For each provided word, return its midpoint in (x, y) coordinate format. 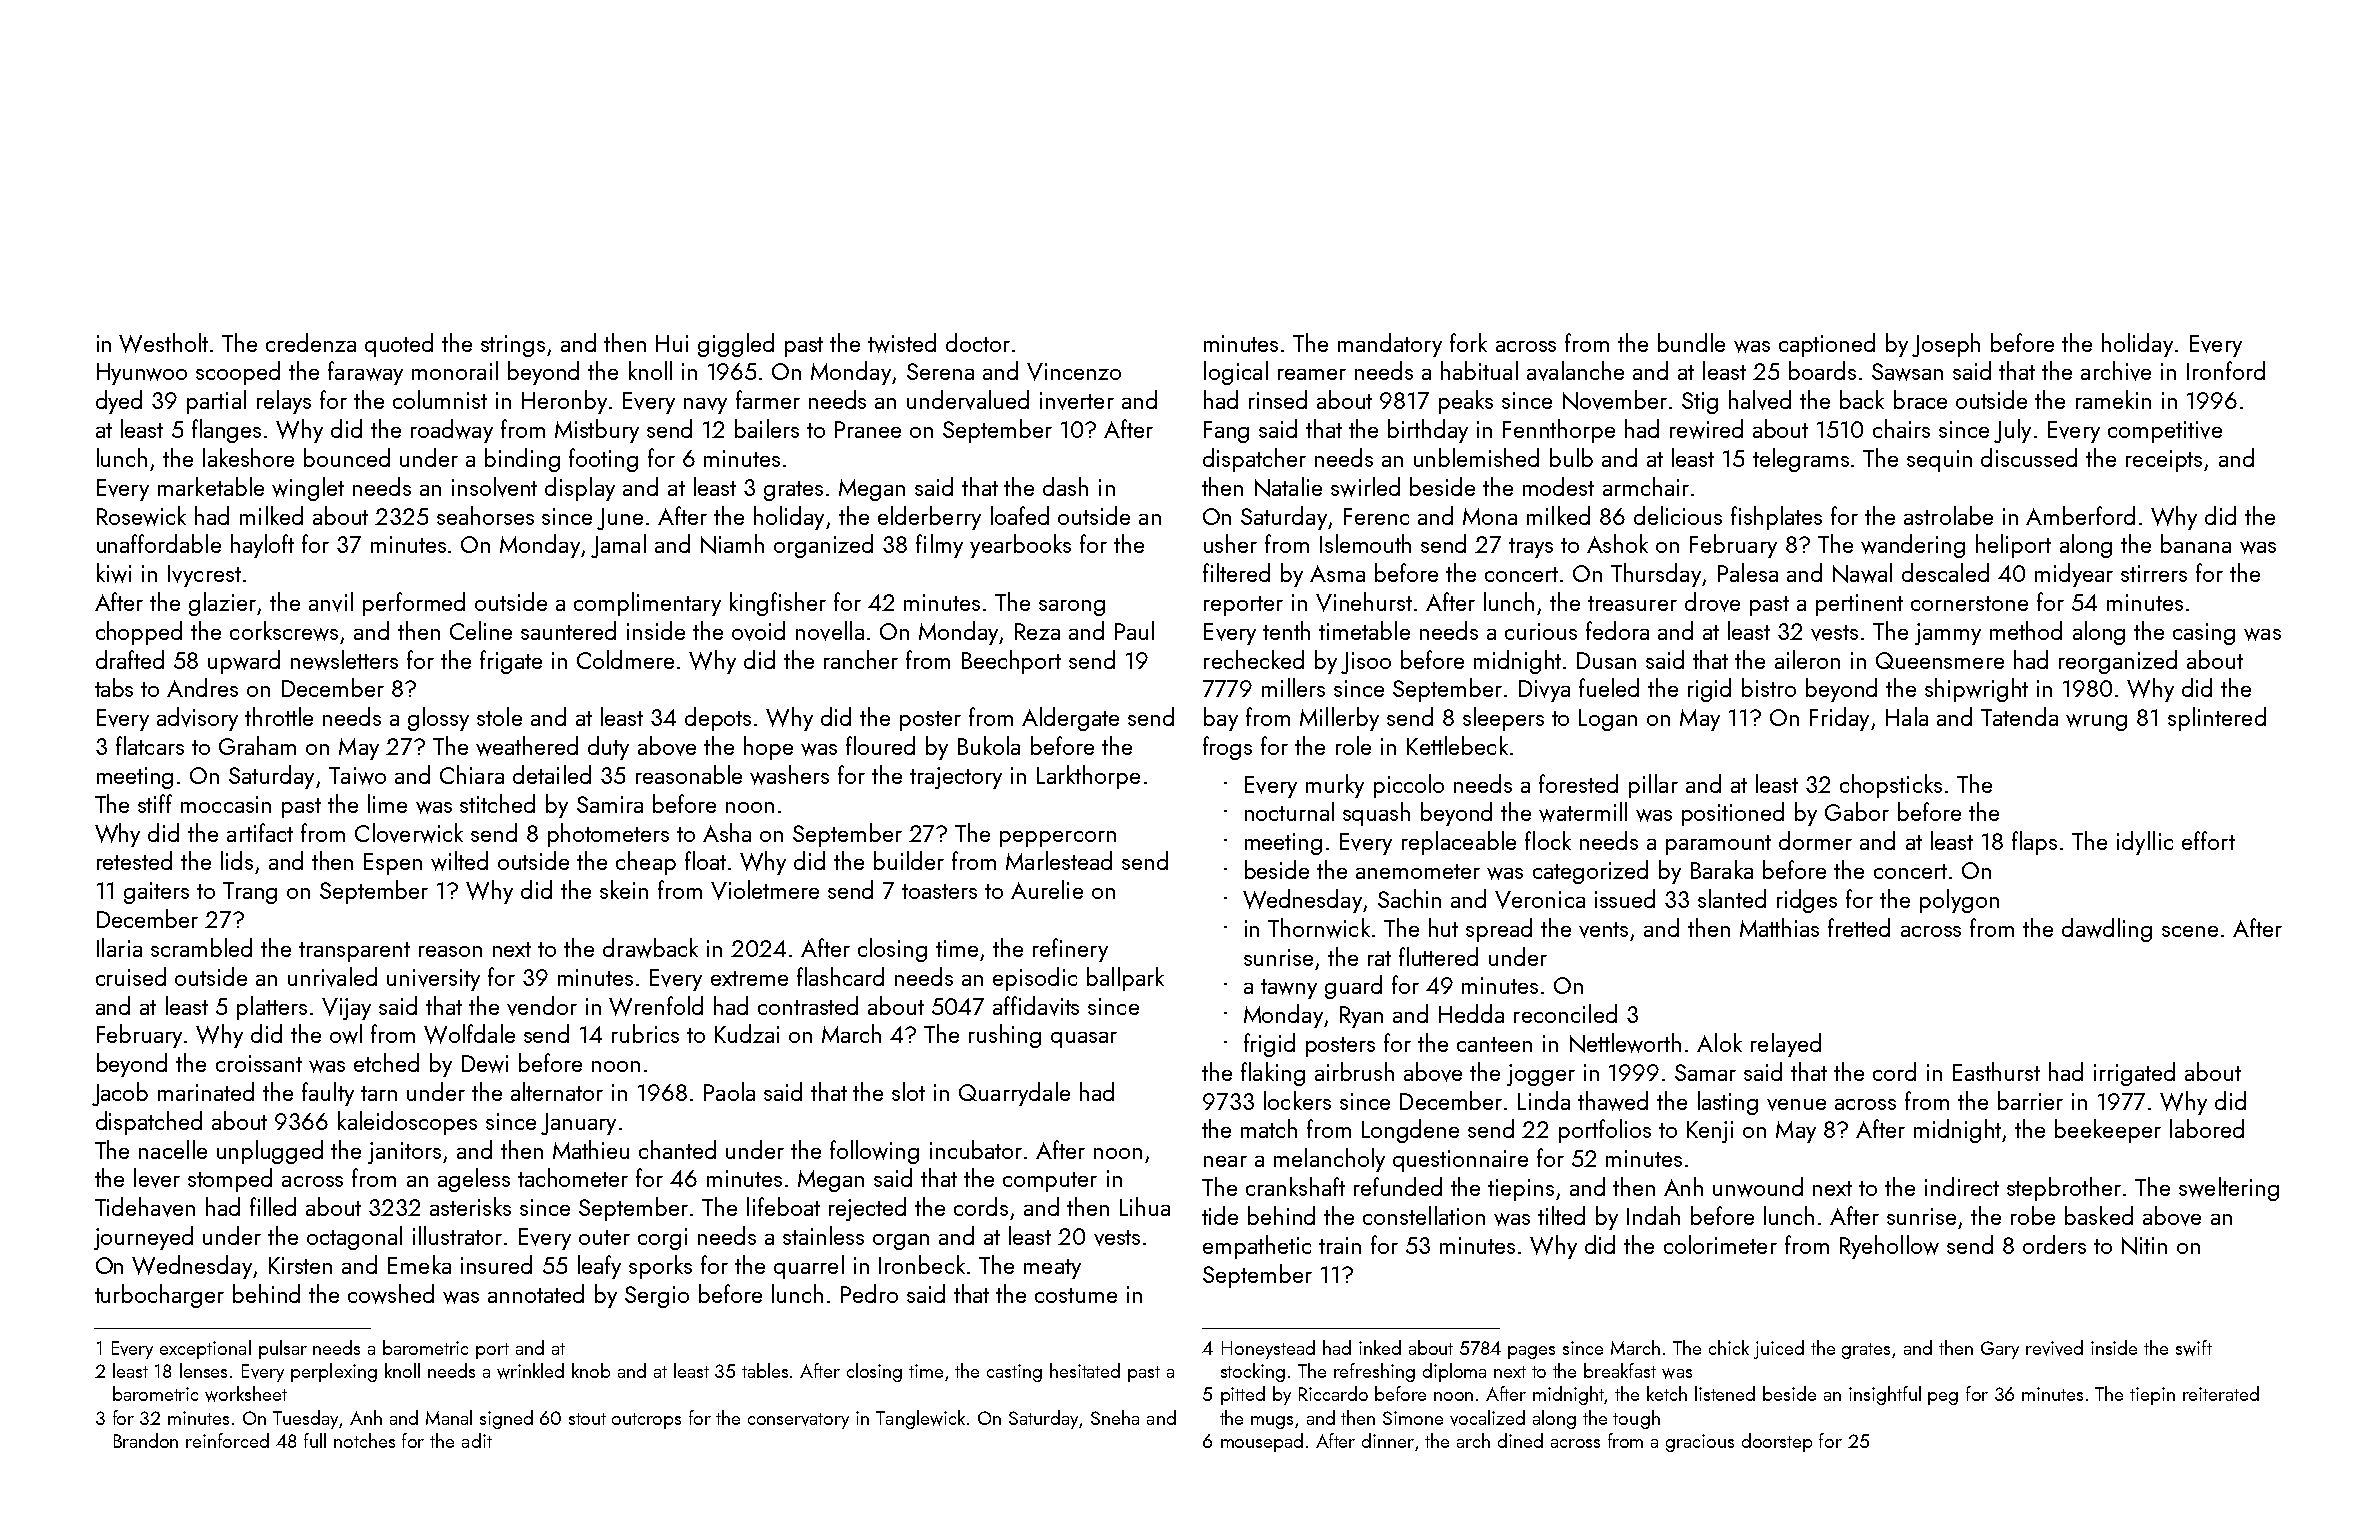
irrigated (2134, 1074)
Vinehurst (1364, 602)
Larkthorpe (1088, 777)
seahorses (485, 515)
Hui (672, 343)
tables (765, 1370)
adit (477, 1440)
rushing (1005, 1036)
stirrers (2154, 573)
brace (1920, 399)
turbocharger (159, 1296)
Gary (2000, 1350)
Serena (940, 371)
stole (499, 716)
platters (272, 1008)
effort (2208, 840)
